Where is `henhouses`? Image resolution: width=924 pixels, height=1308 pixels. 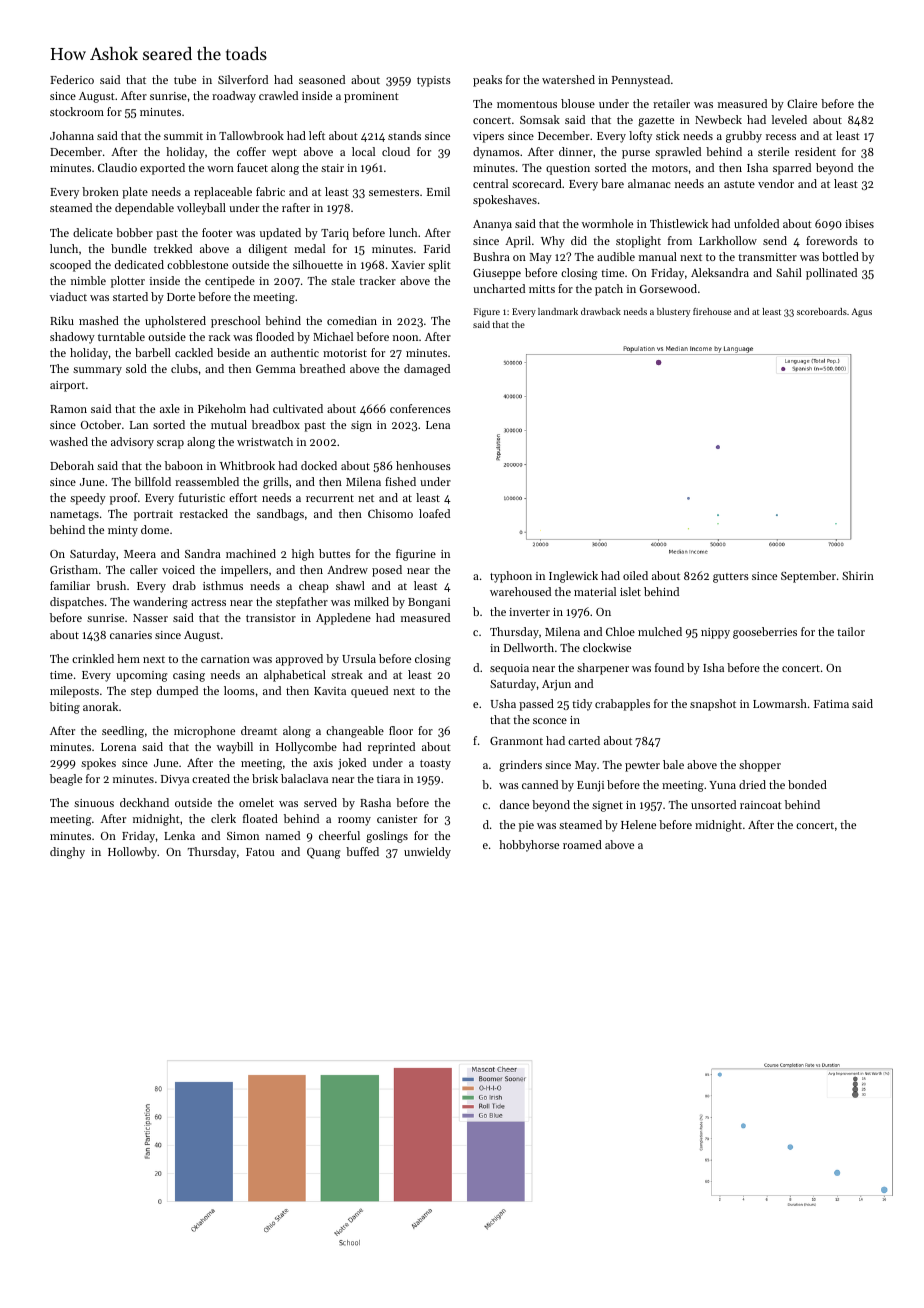 henhouses is located at coordinates (423, 465).
